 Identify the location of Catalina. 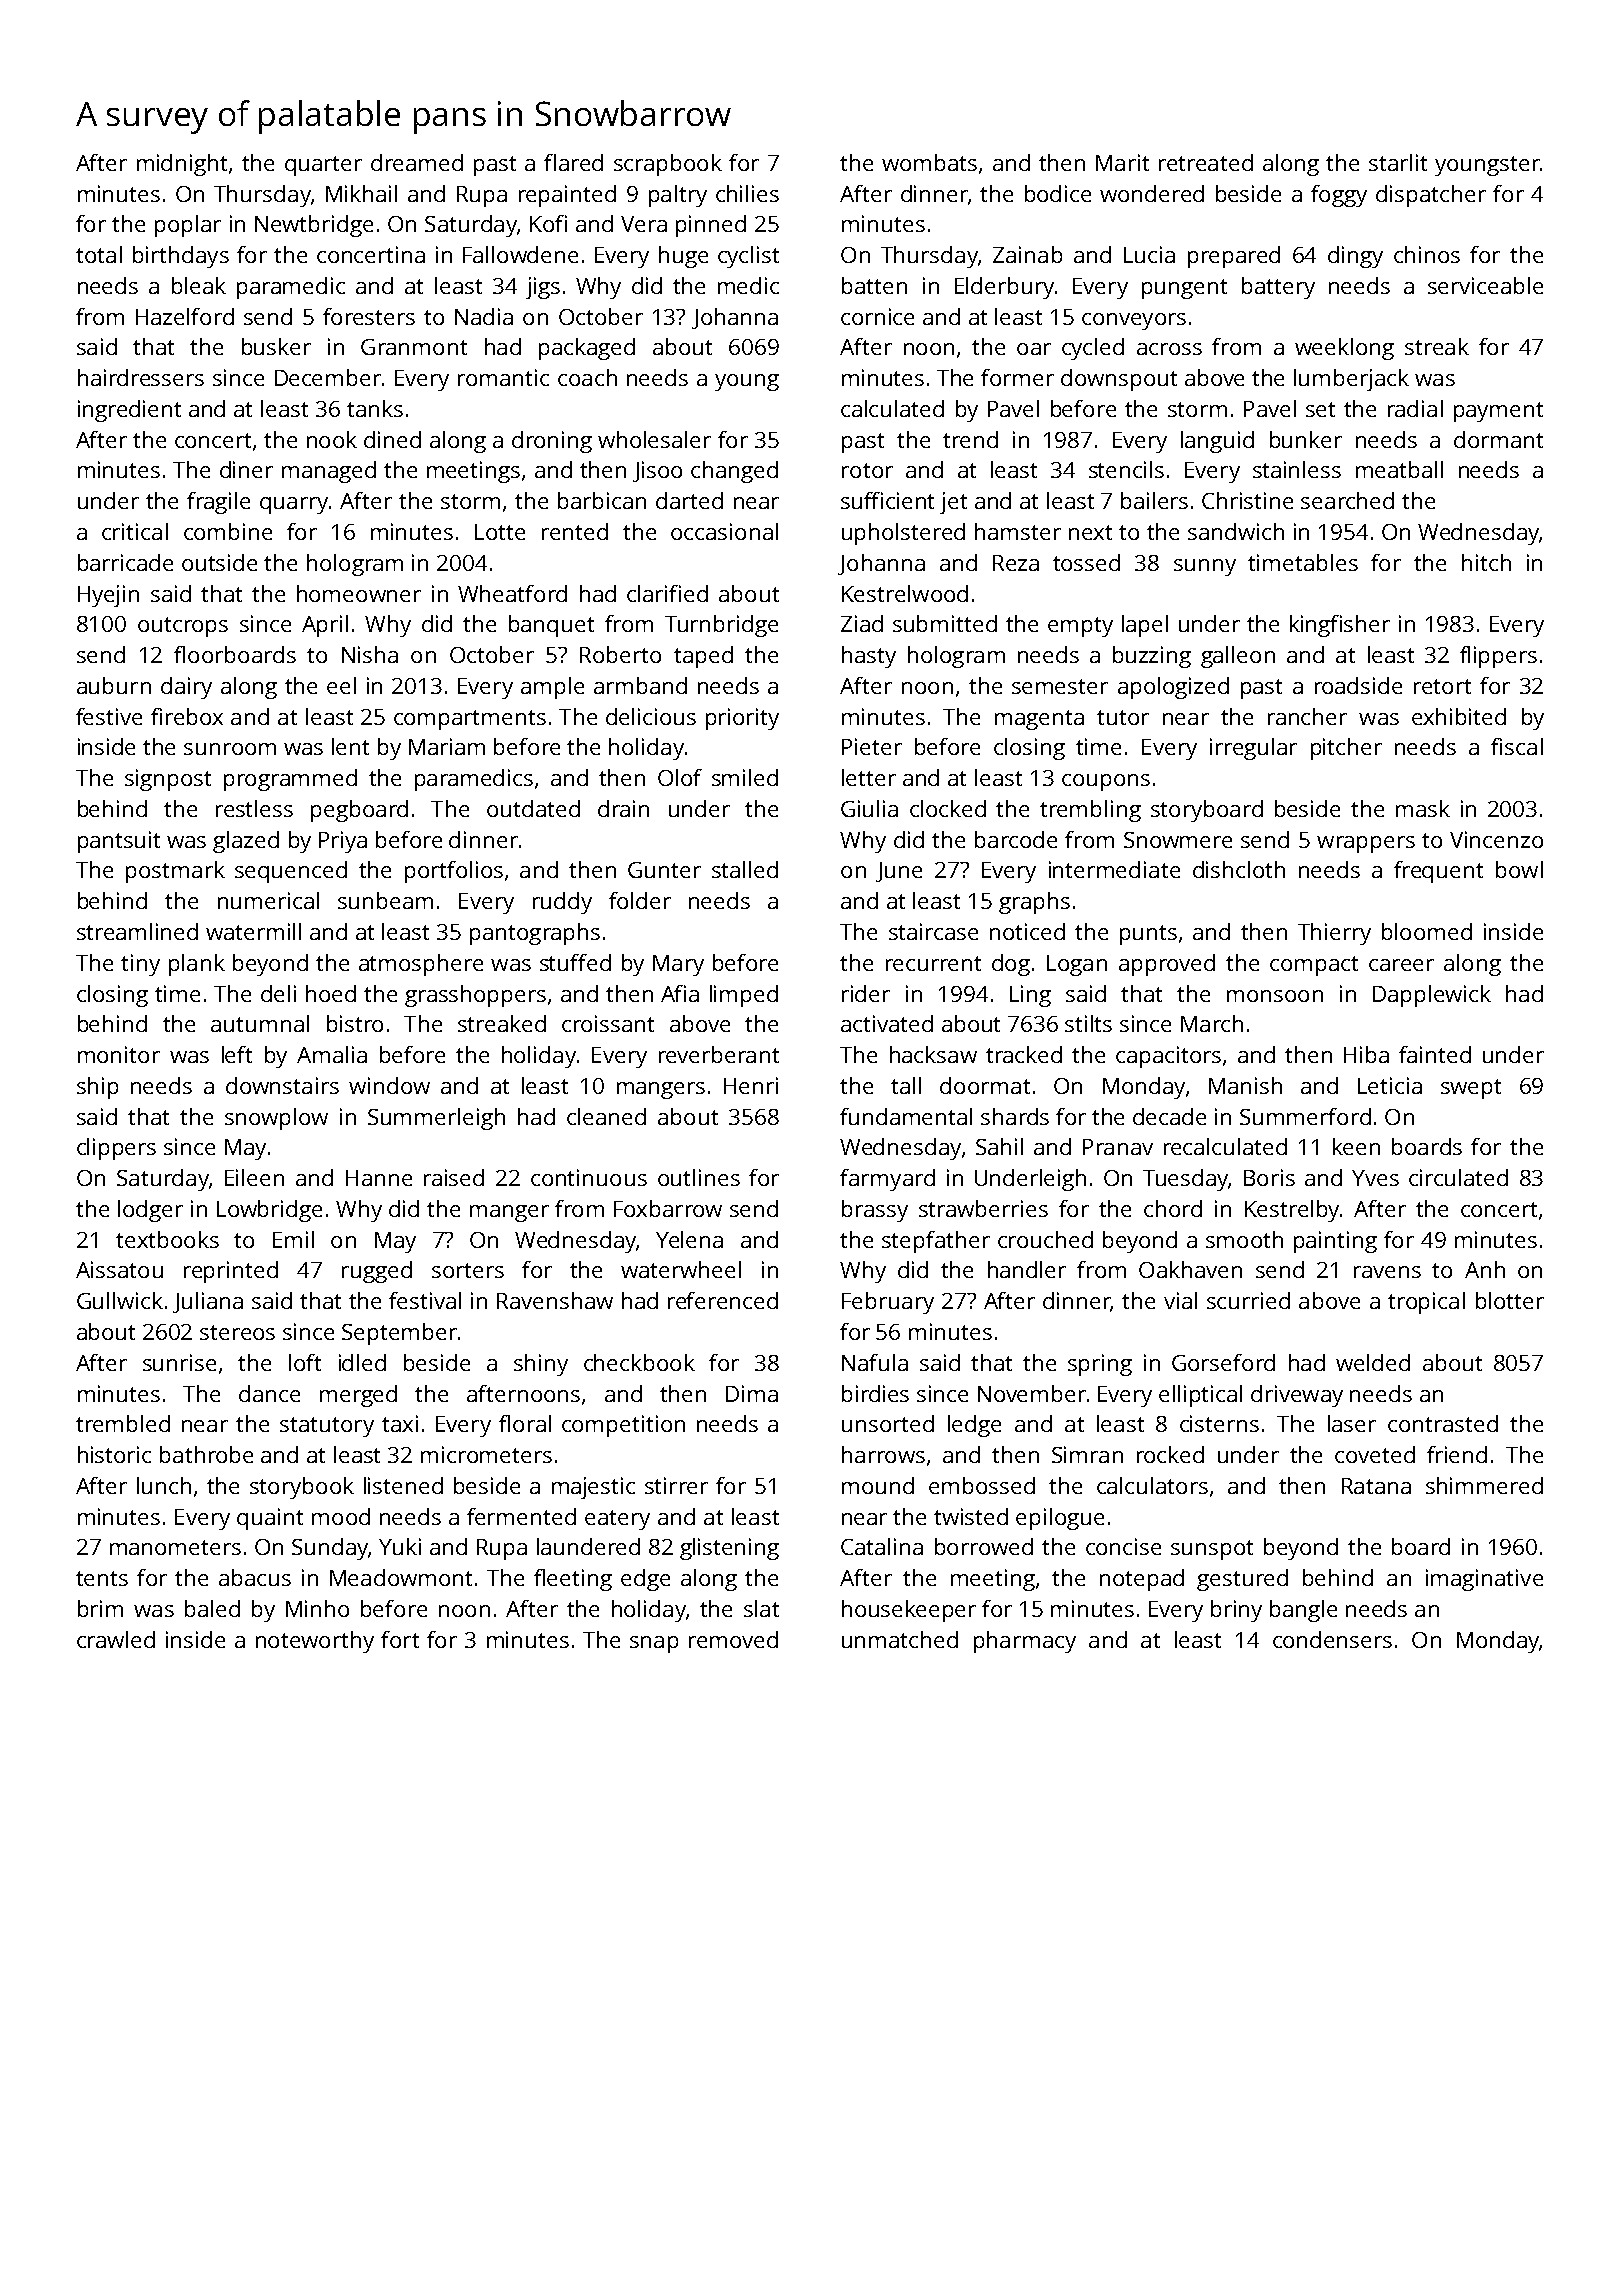
(882, 1546).
